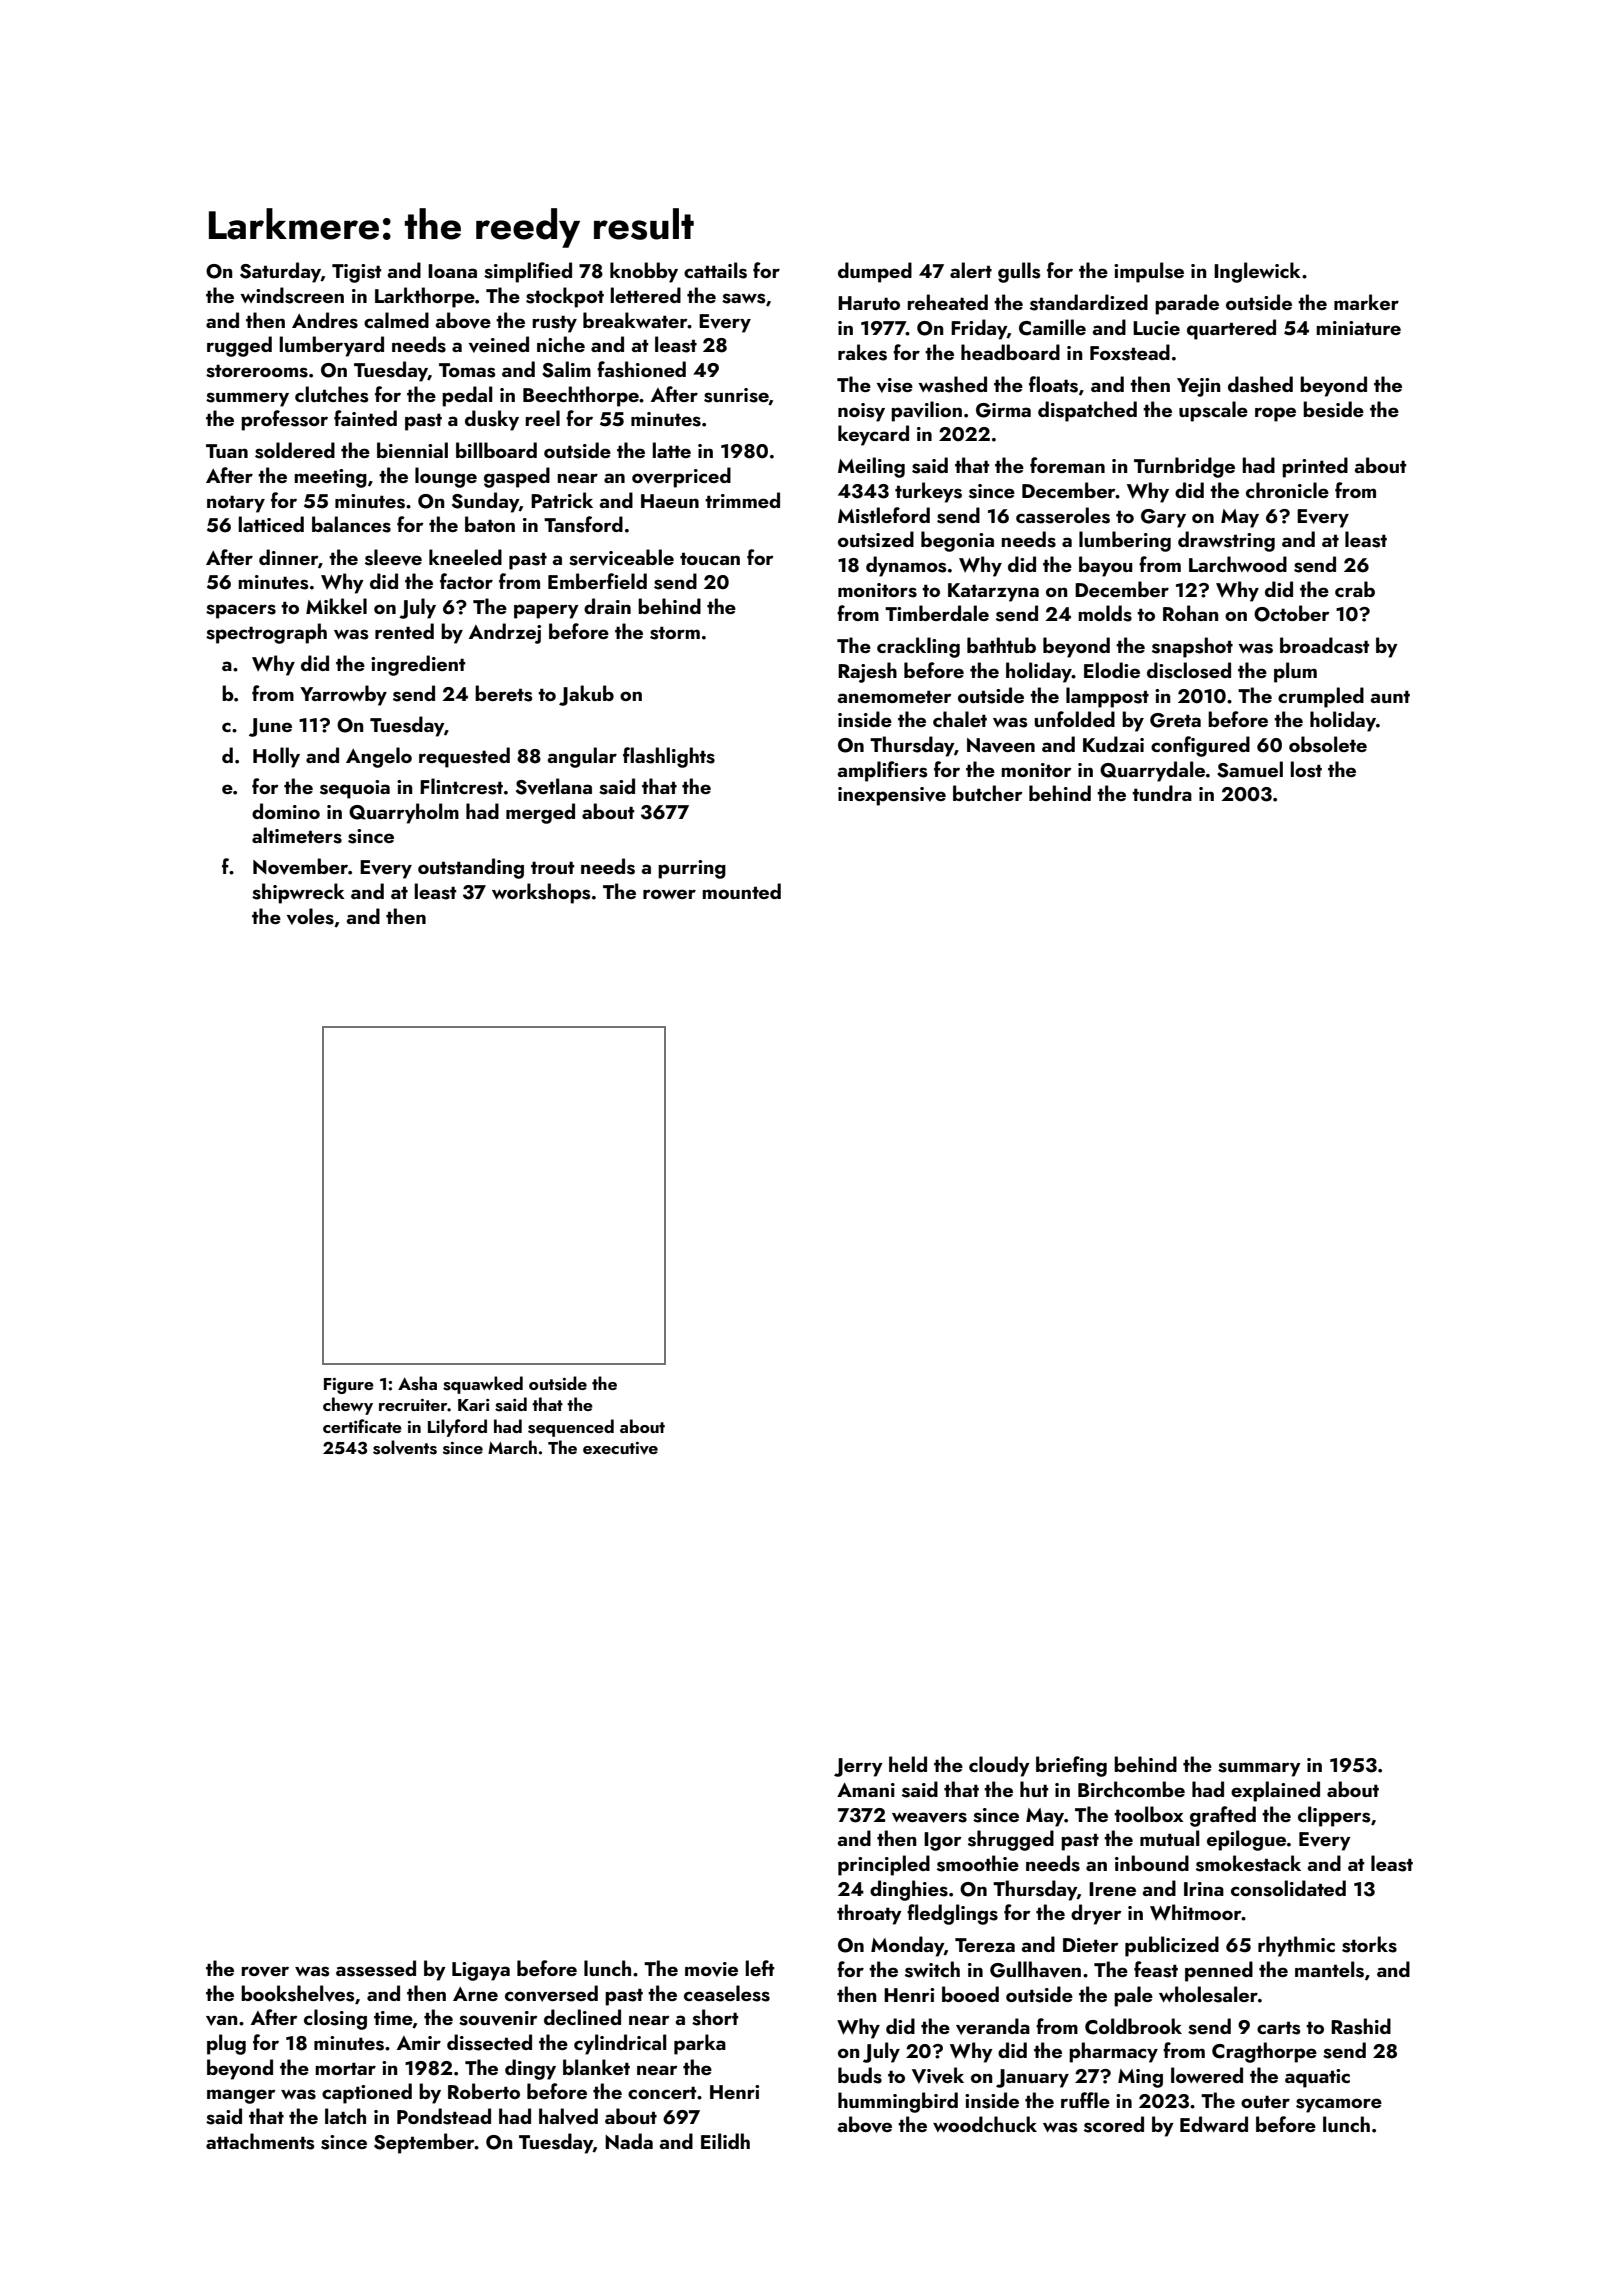  Describe the element at coordinates (884, 1865) in the screenshot. I see `principled` at that location.
